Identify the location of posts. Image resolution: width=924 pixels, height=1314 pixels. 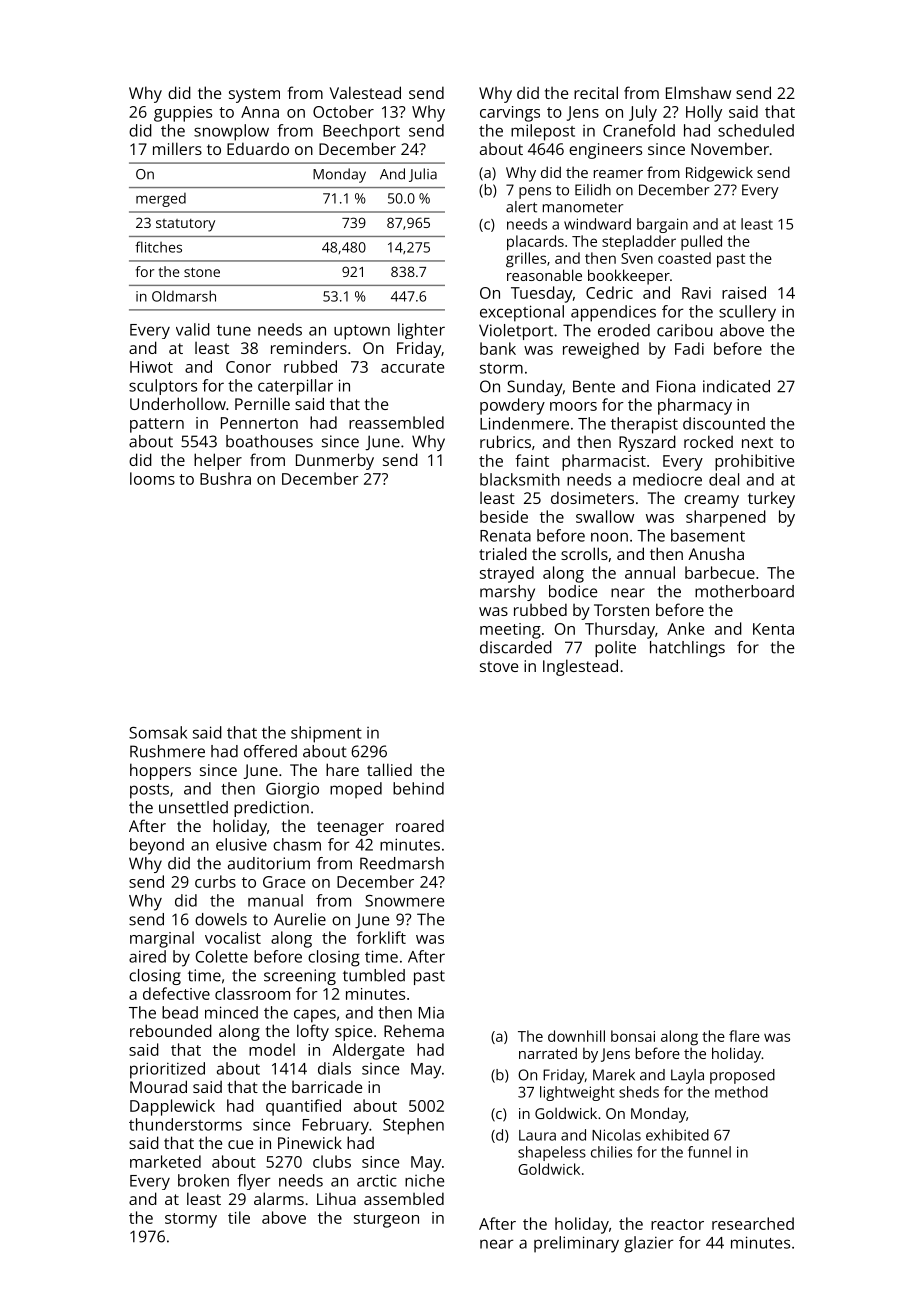
(149, 791).
